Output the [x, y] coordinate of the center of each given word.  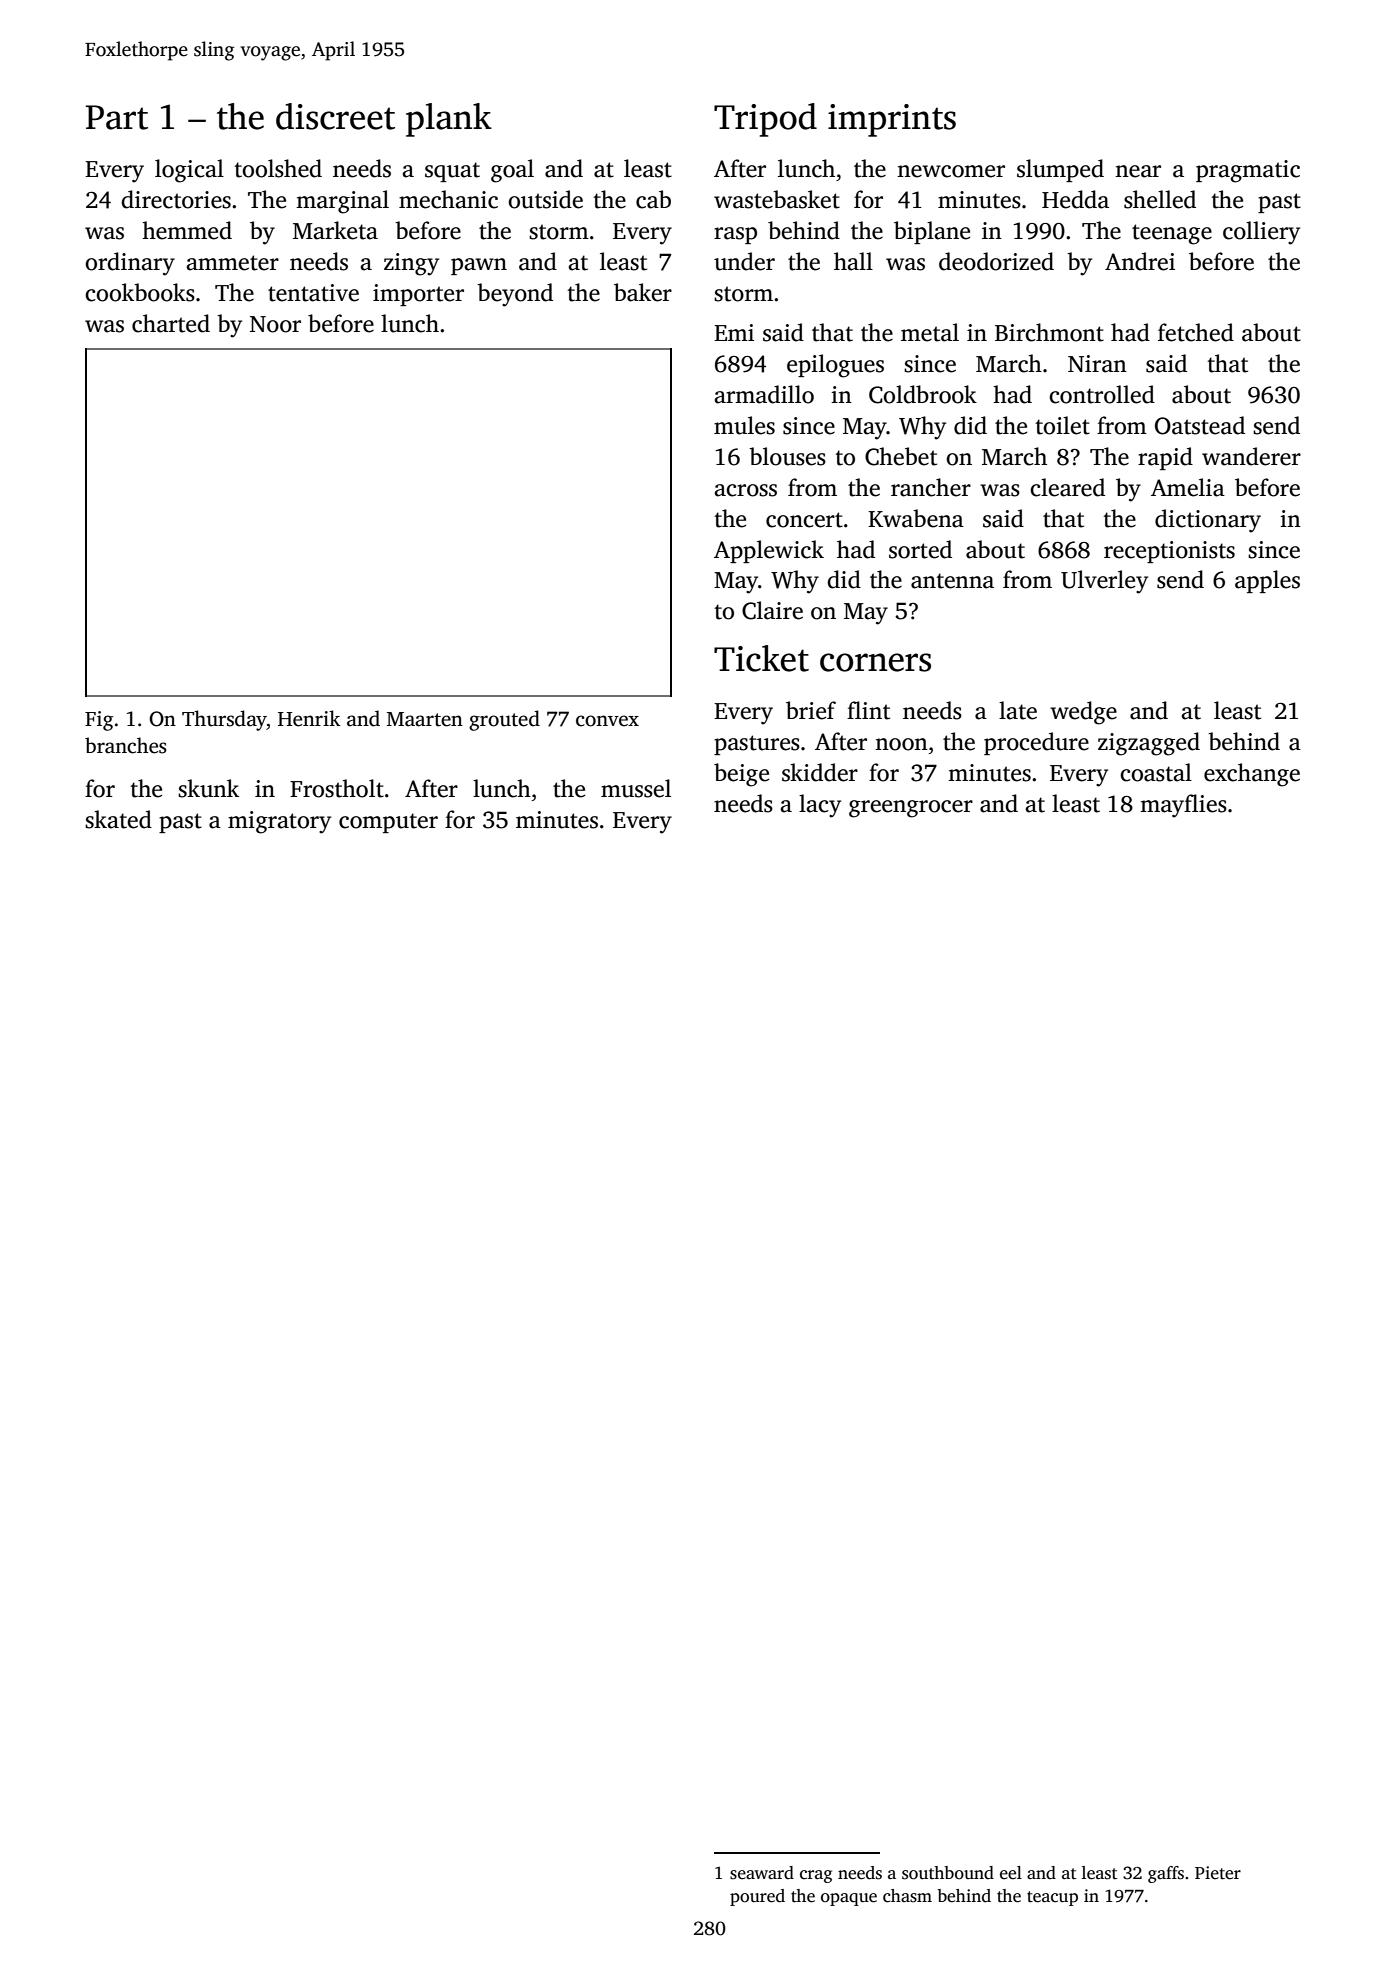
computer [388, 823]
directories [176, 199]
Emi [734, 332]
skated [118, 819]
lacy [820, 806]
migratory [279, 822]
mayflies [1183, 806]
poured [757, 1897]
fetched [1196, 332]
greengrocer [911, 809]
